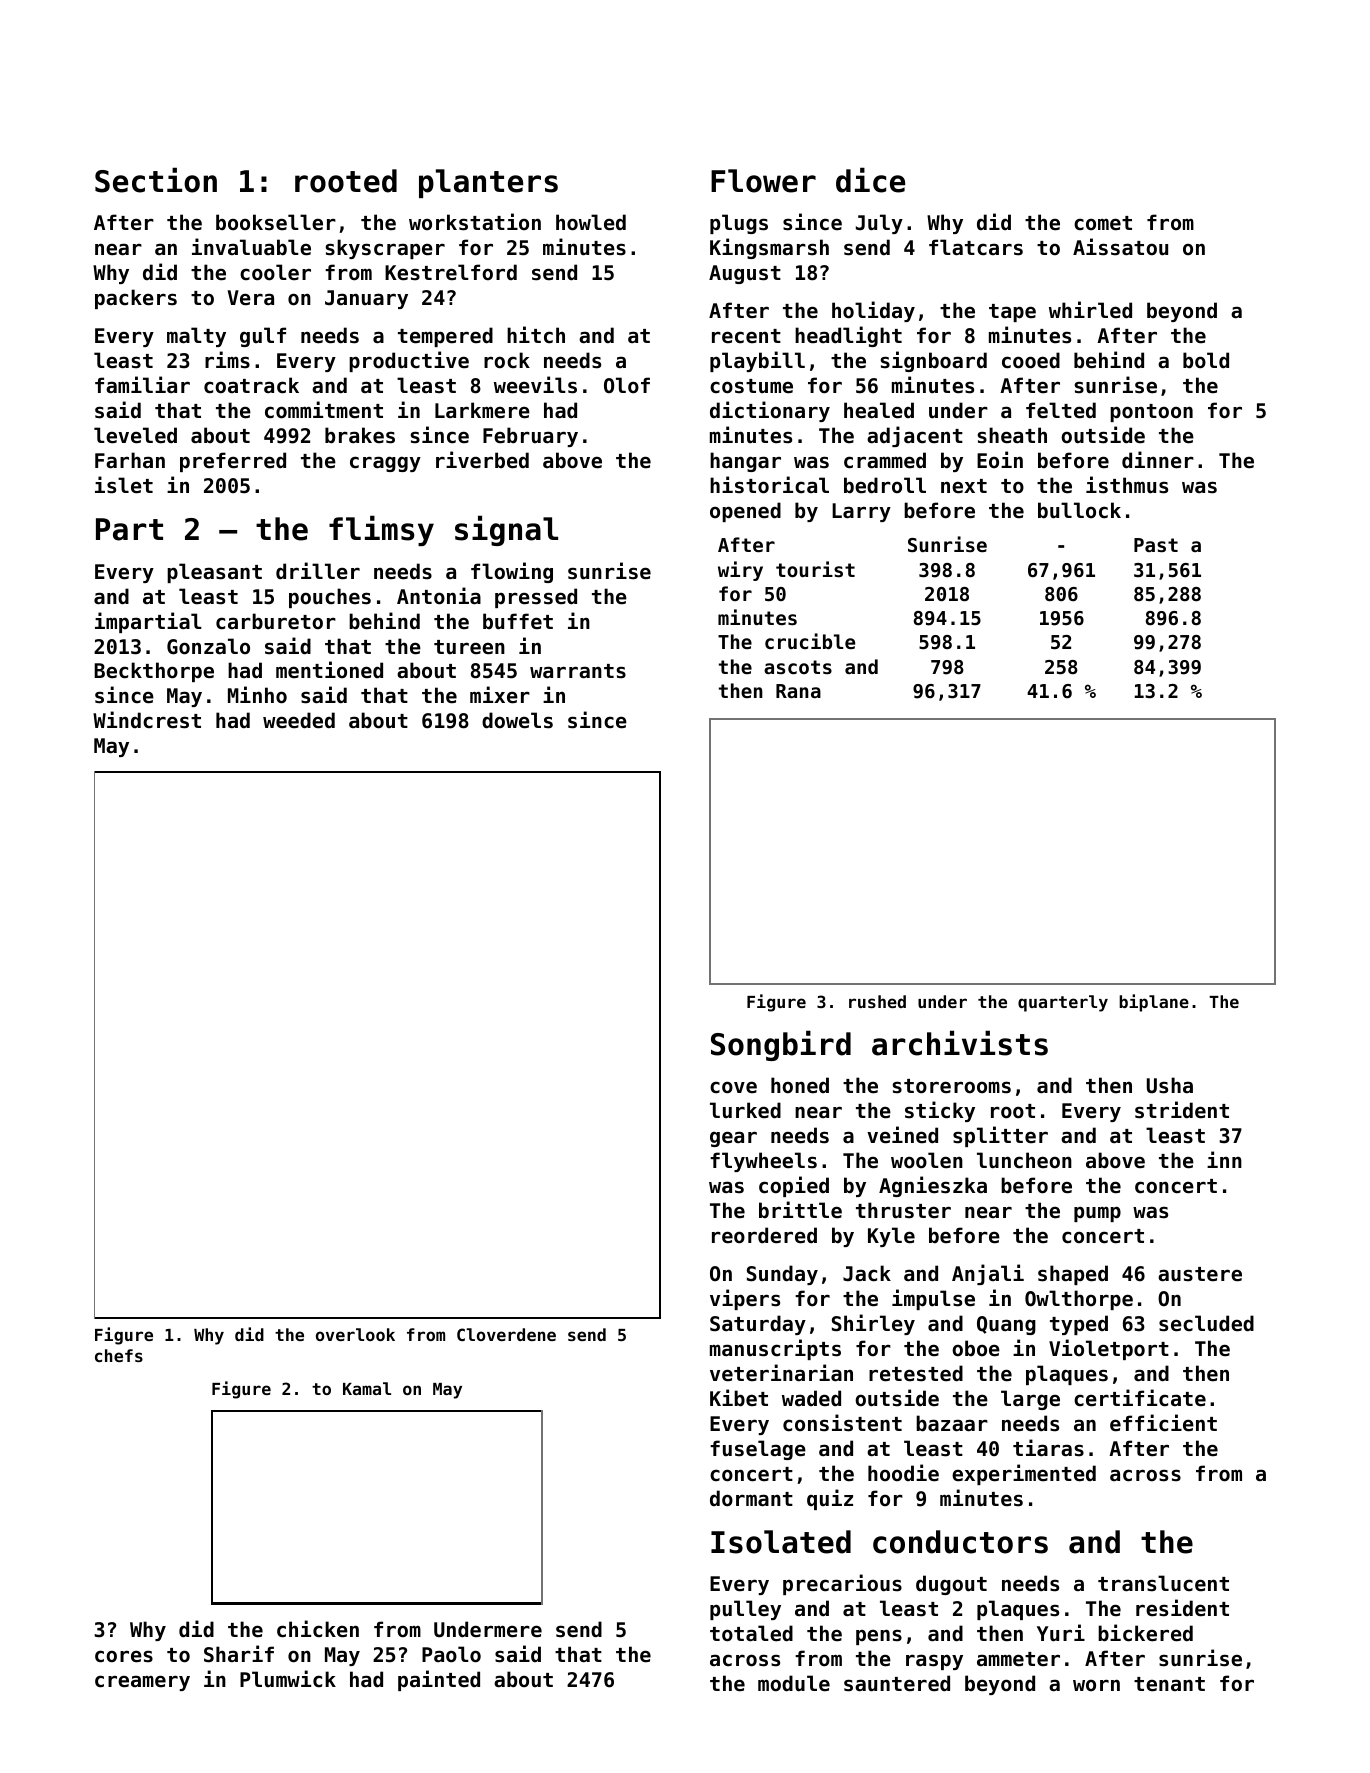  What do you see at coordinates (976, 247) in the page?
I see `flatcars` at bounding box center [976, 247].
